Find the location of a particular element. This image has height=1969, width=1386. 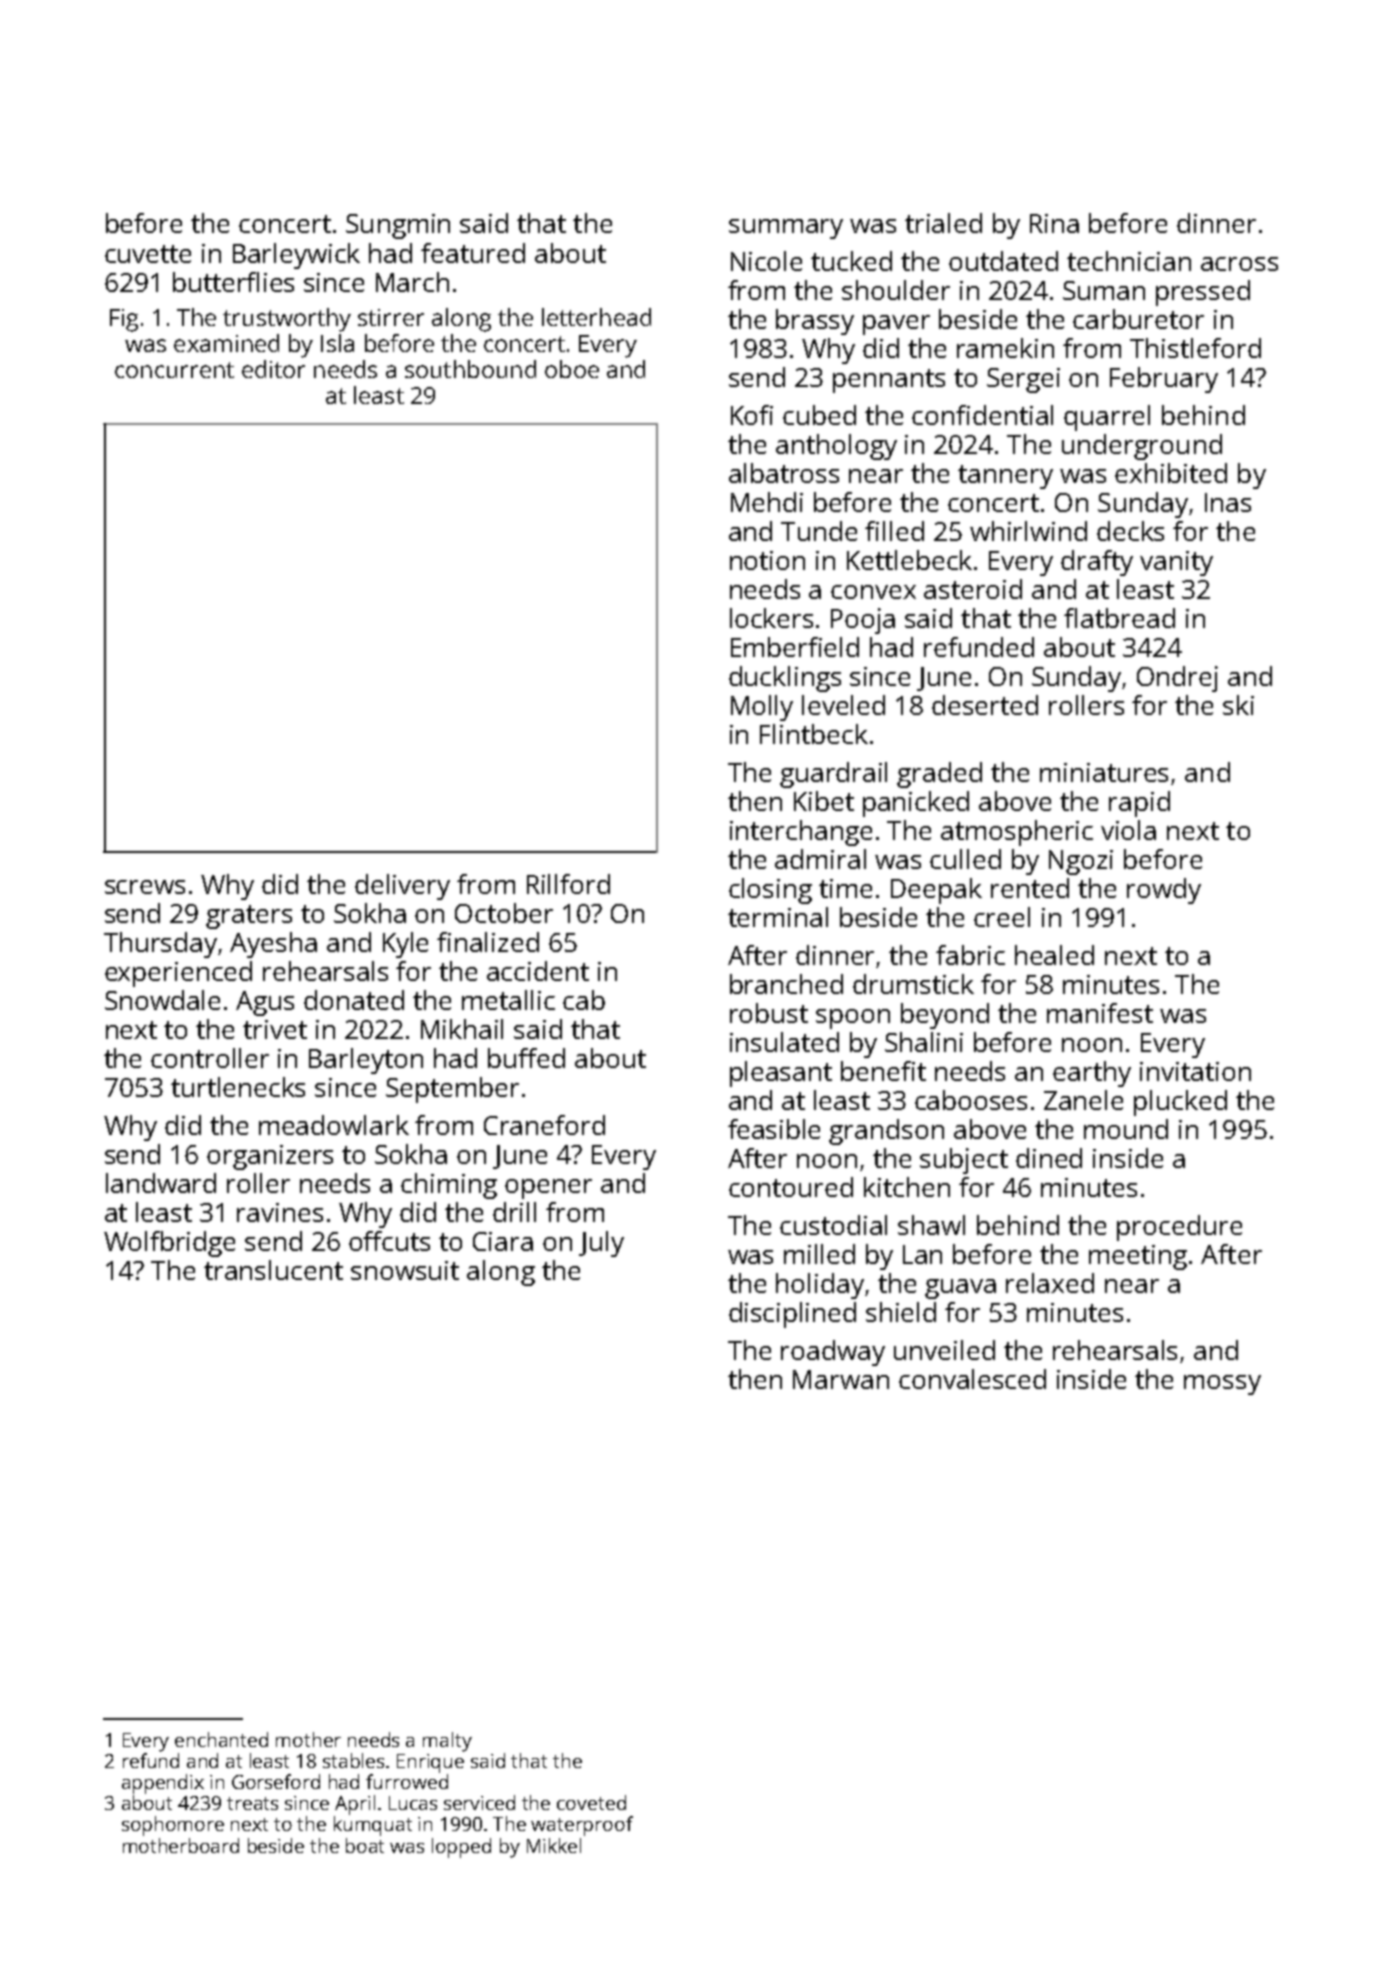

summary is located at coordinates (786, 229).
